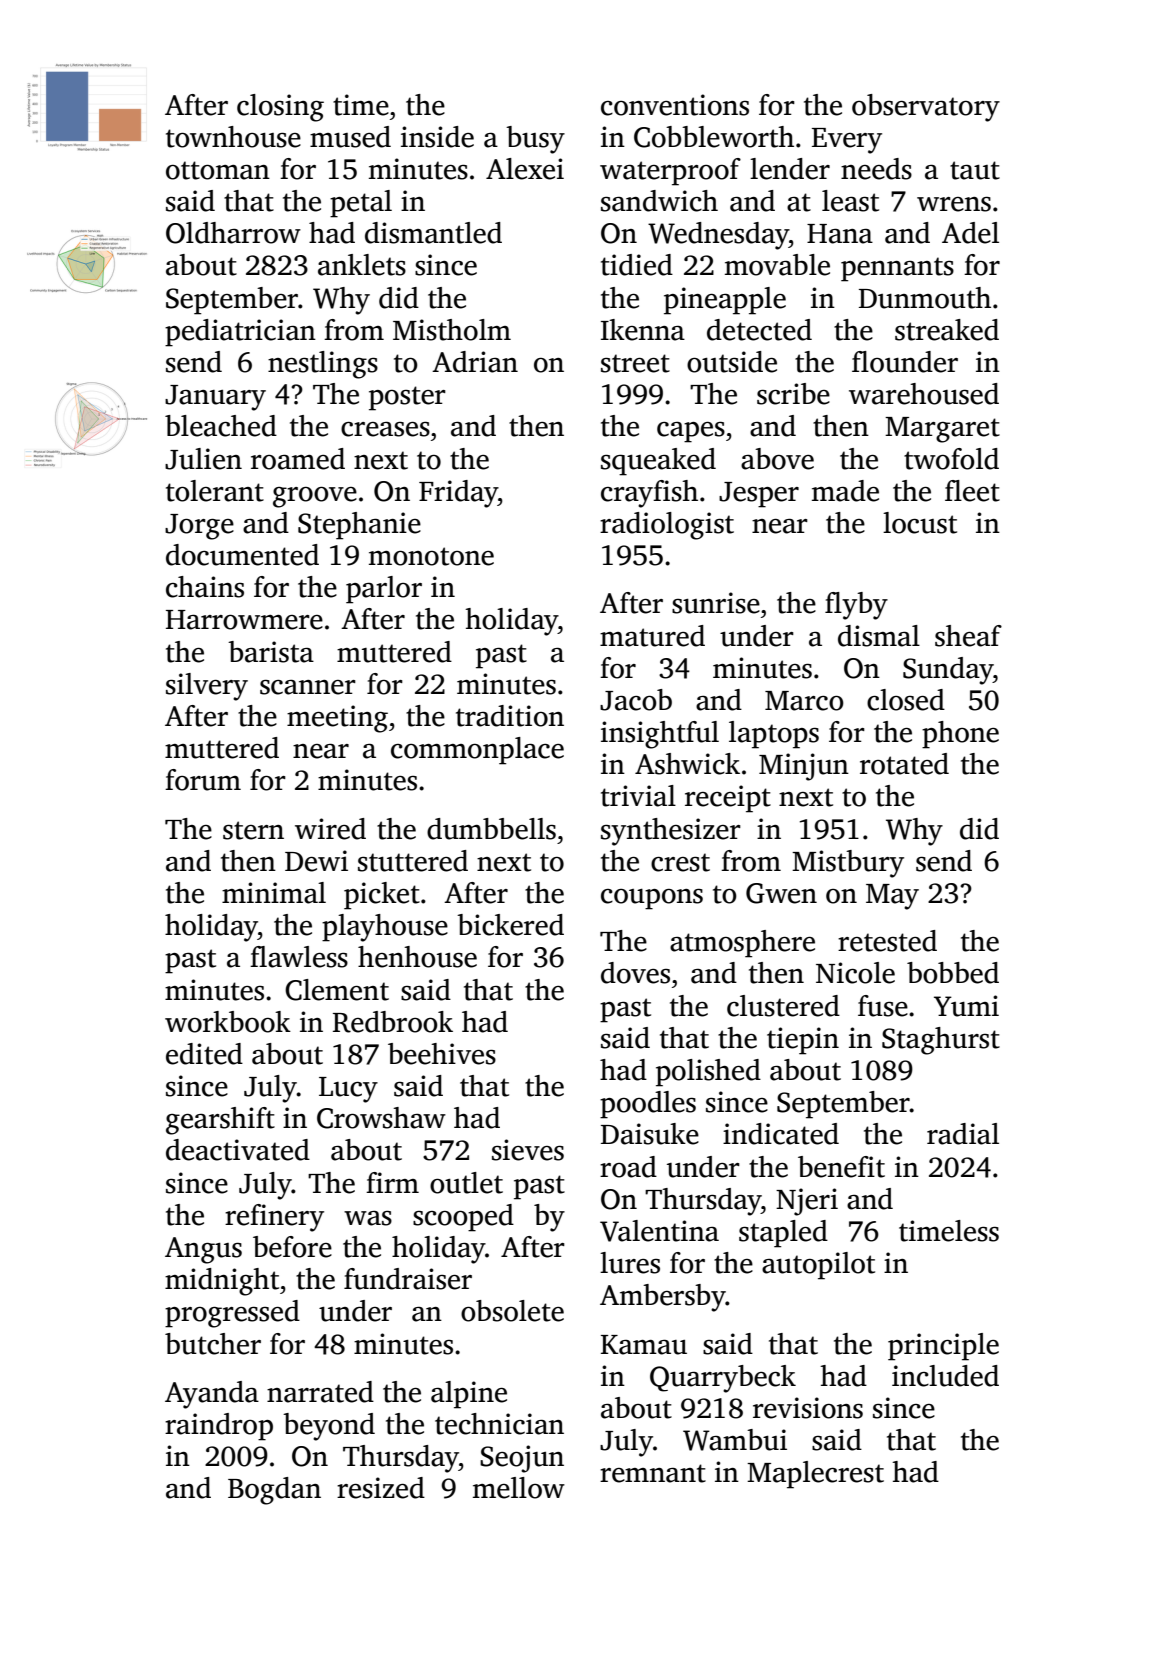 Image resolution: width=1165 pixels, height=1654 pixels. What do you see at coordinates (652, 636) in the image?
I see `matured` at bounding box center [652, 636].
